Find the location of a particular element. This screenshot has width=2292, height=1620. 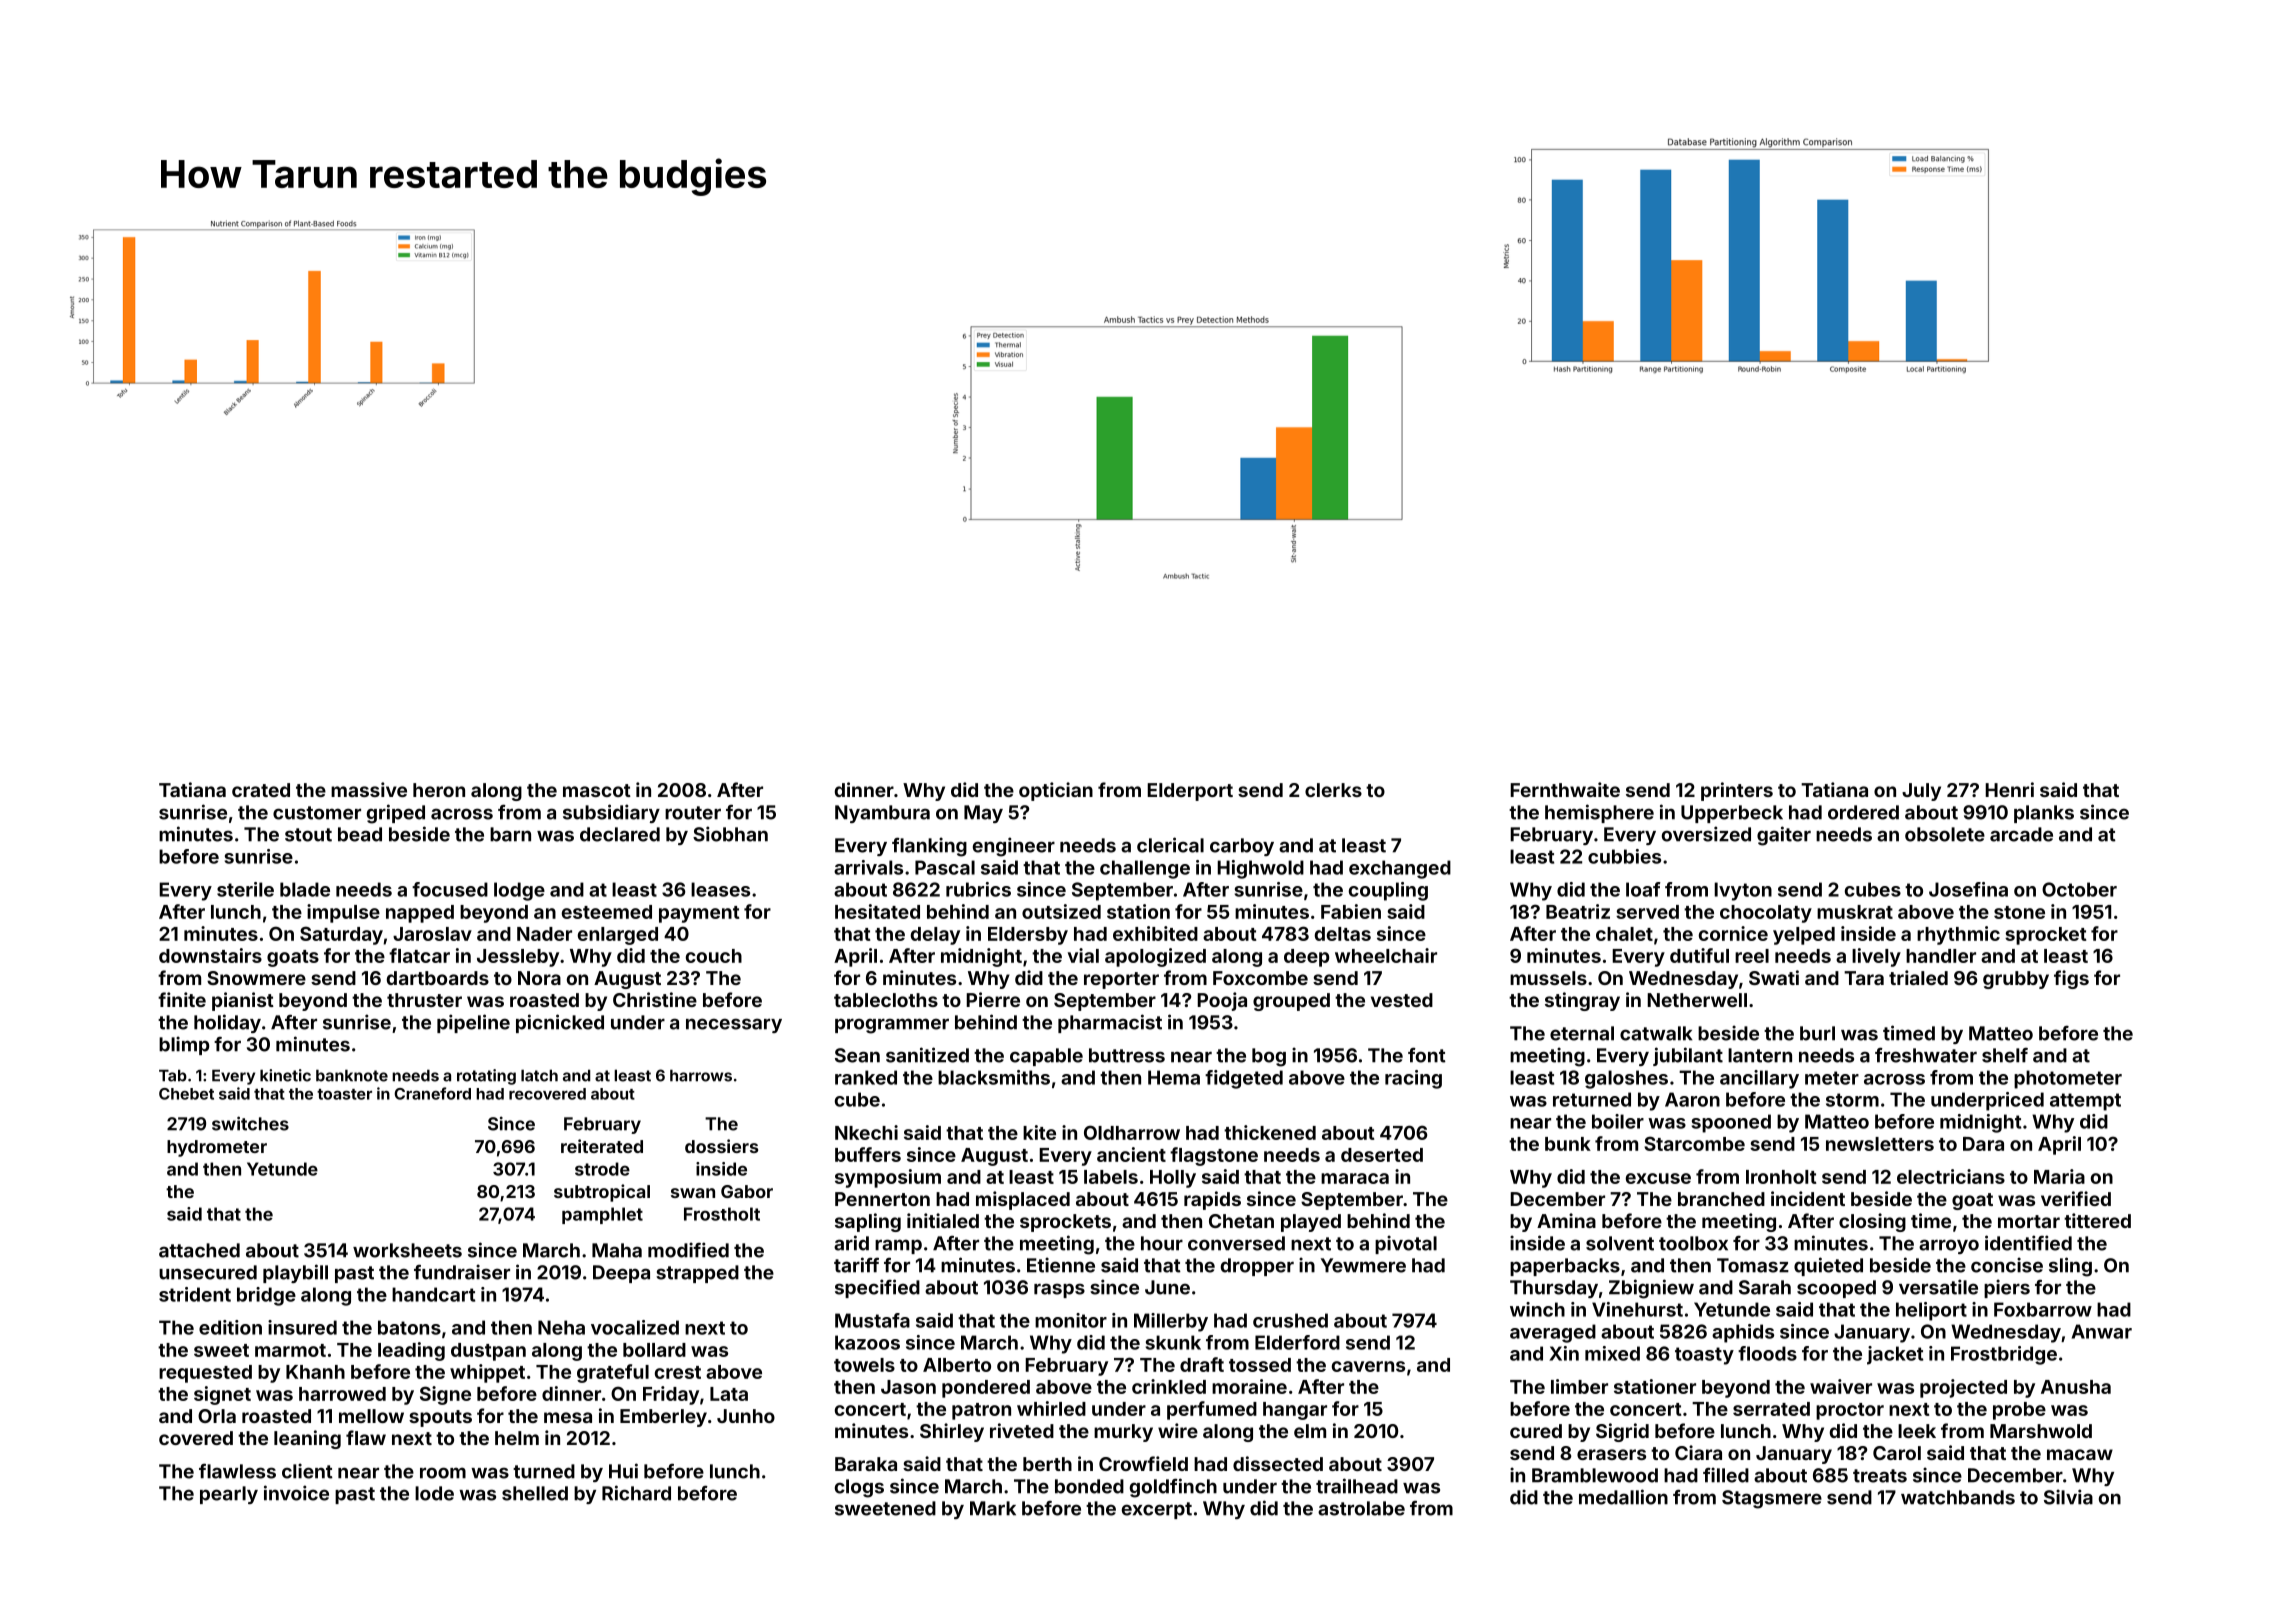

whippet is located at coordinates (487, 1373).
